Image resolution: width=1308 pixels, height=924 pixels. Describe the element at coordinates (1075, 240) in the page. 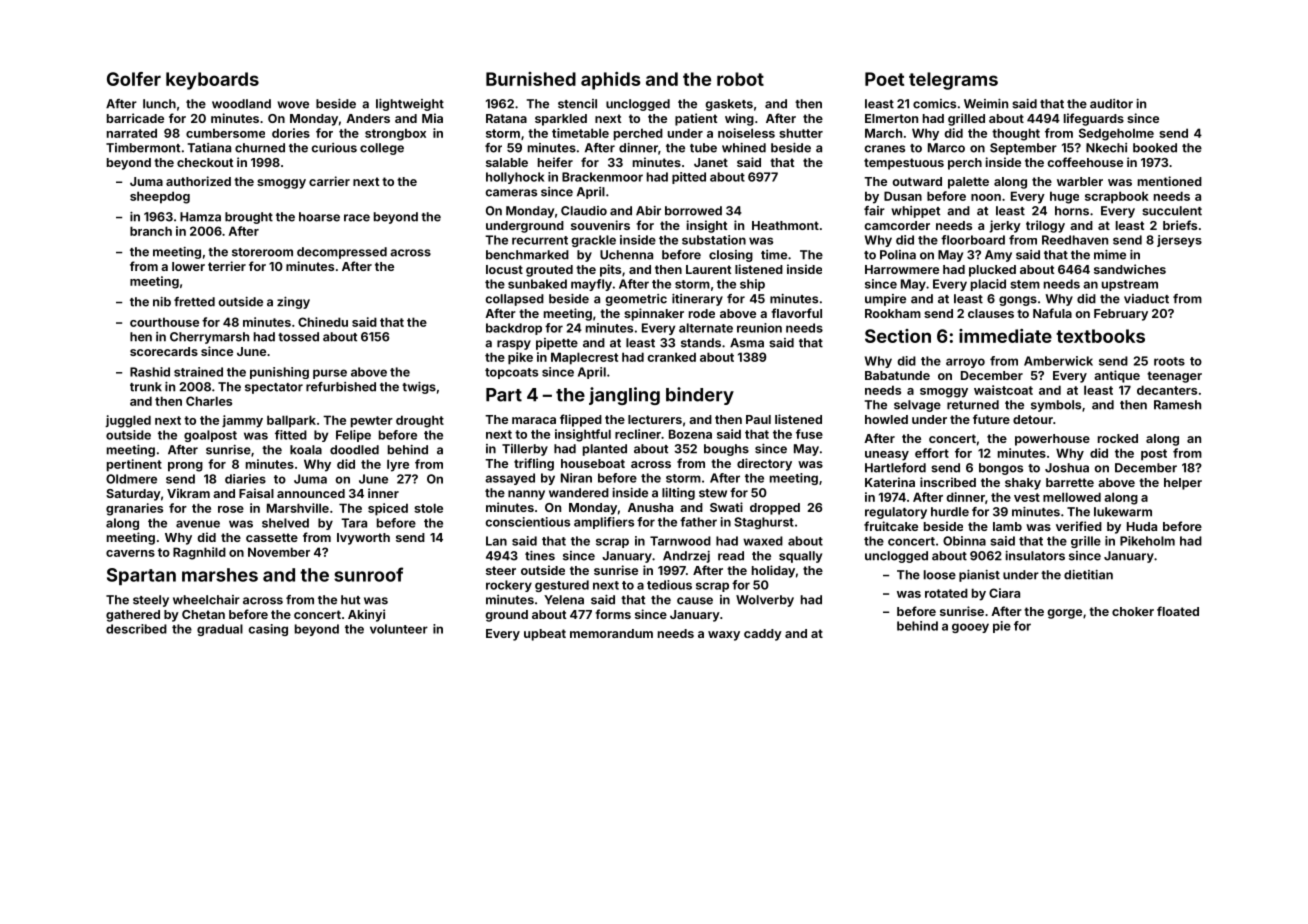

I see `Reedhaven` at that location.
